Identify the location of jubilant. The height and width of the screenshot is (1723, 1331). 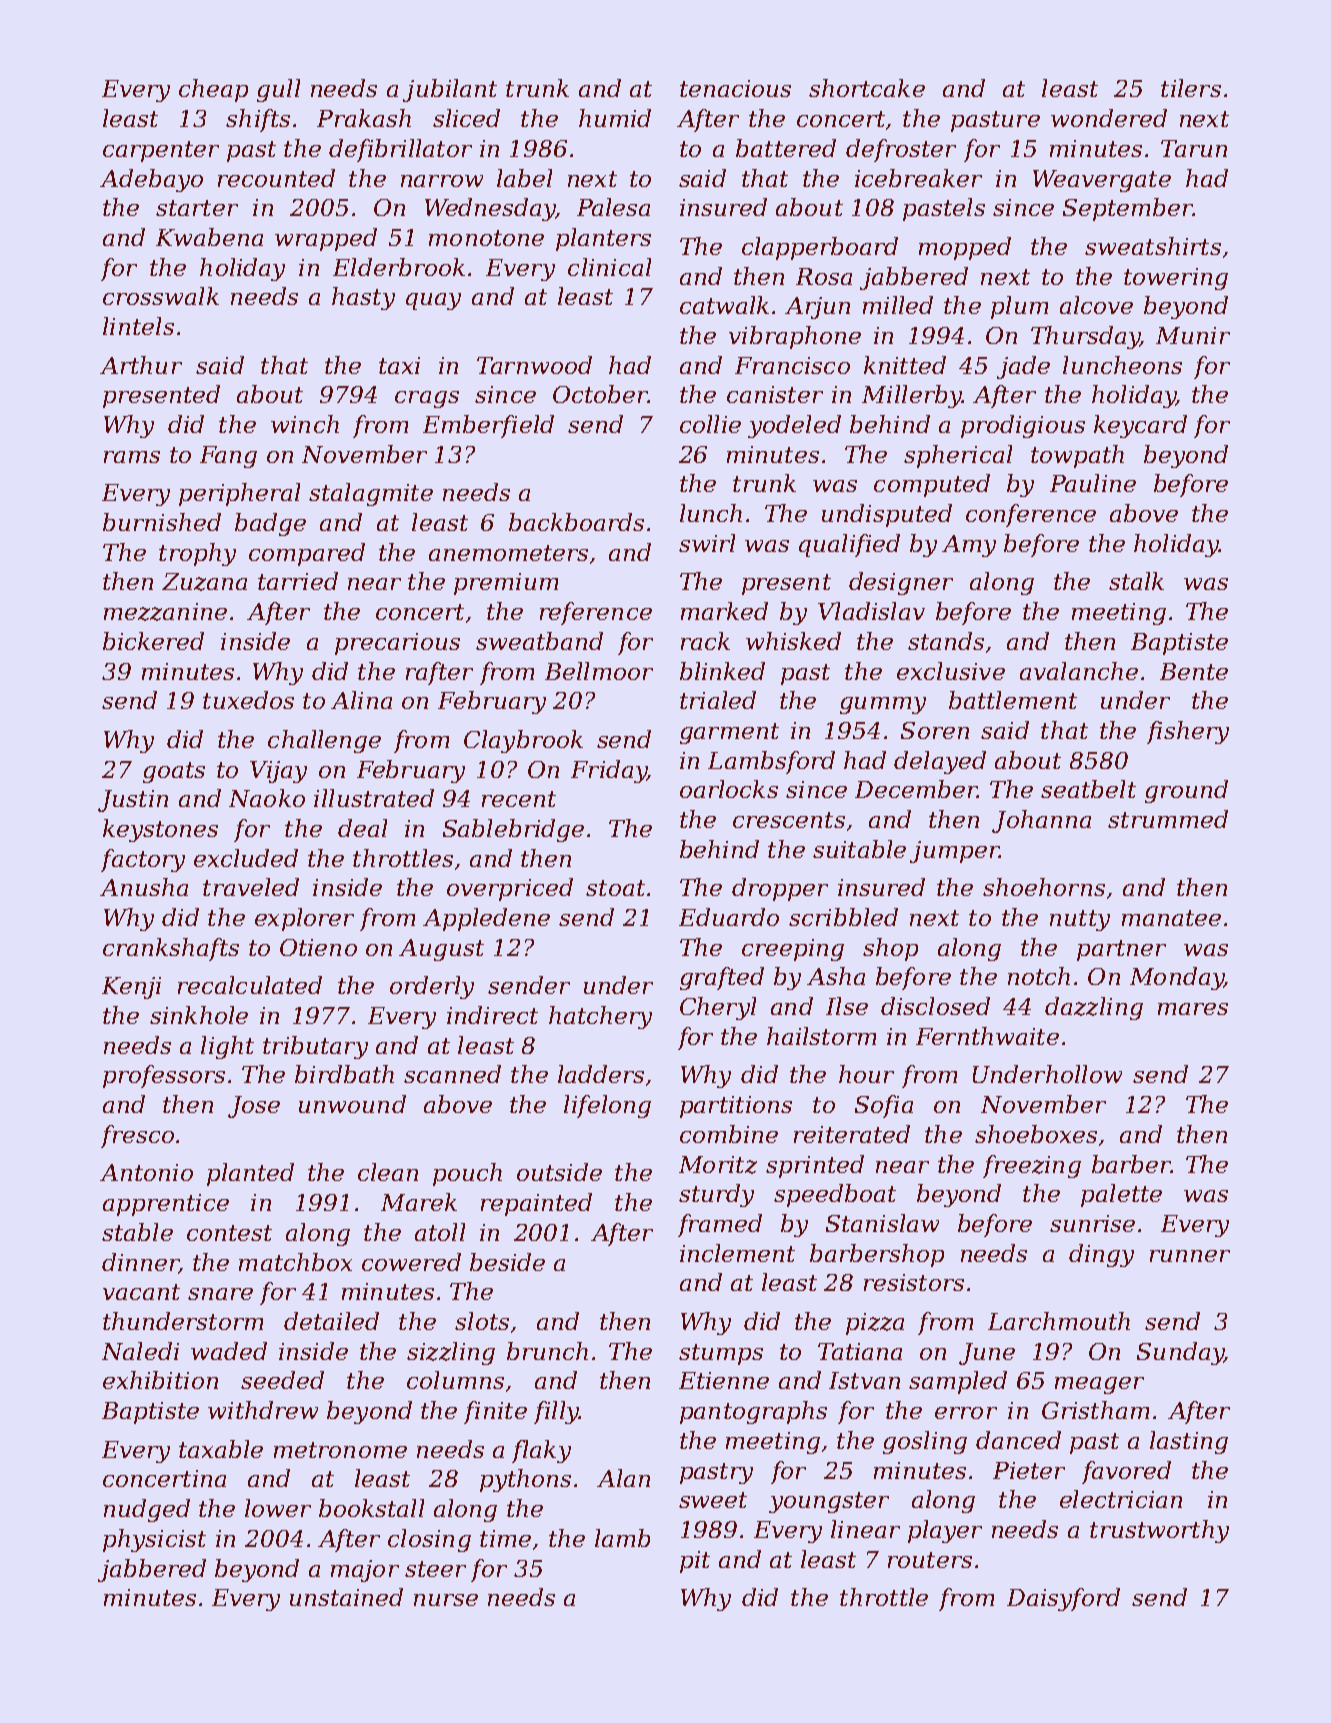
(450, 90).
